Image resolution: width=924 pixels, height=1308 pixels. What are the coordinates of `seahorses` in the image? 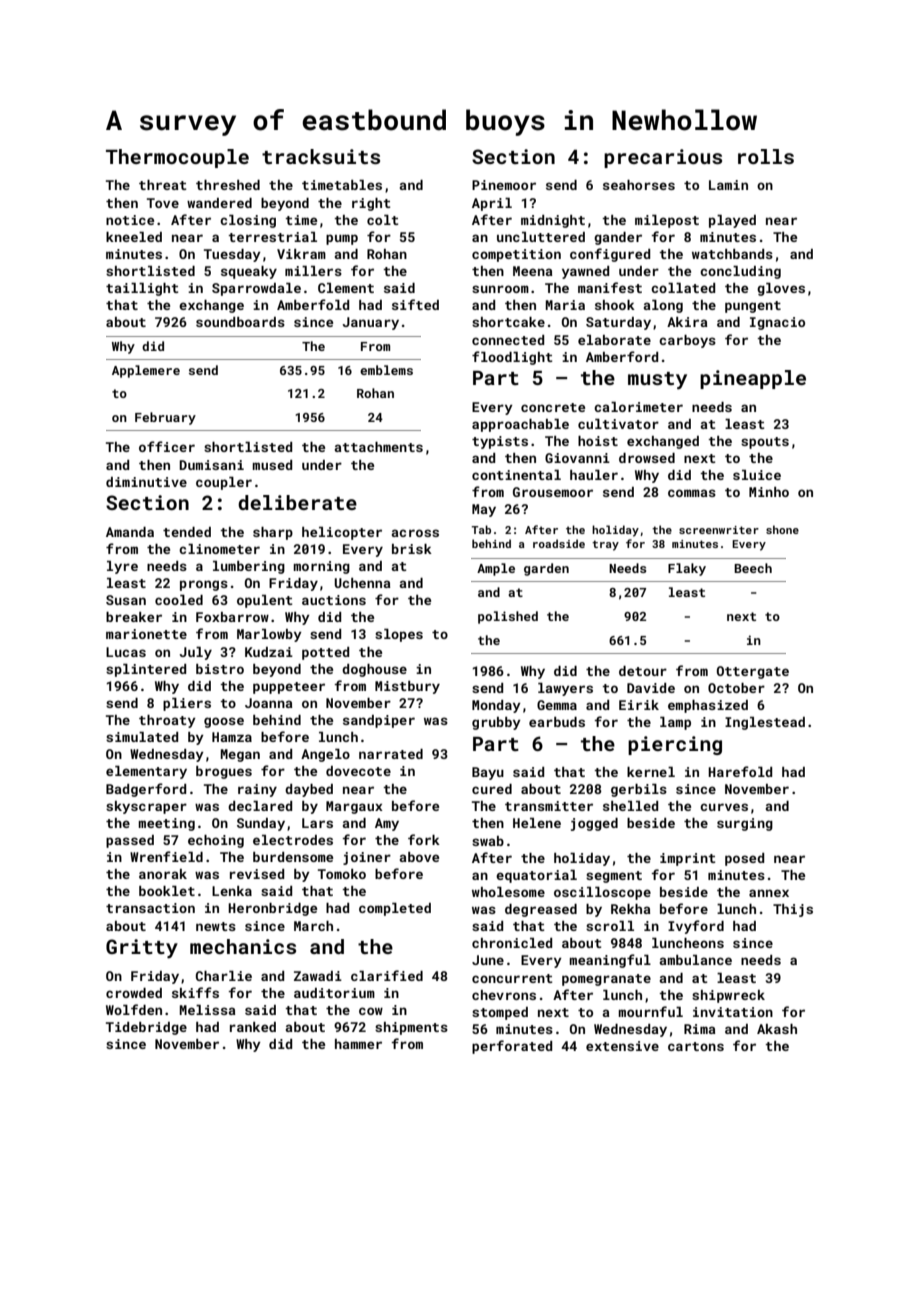 It's located at (639, 185).
